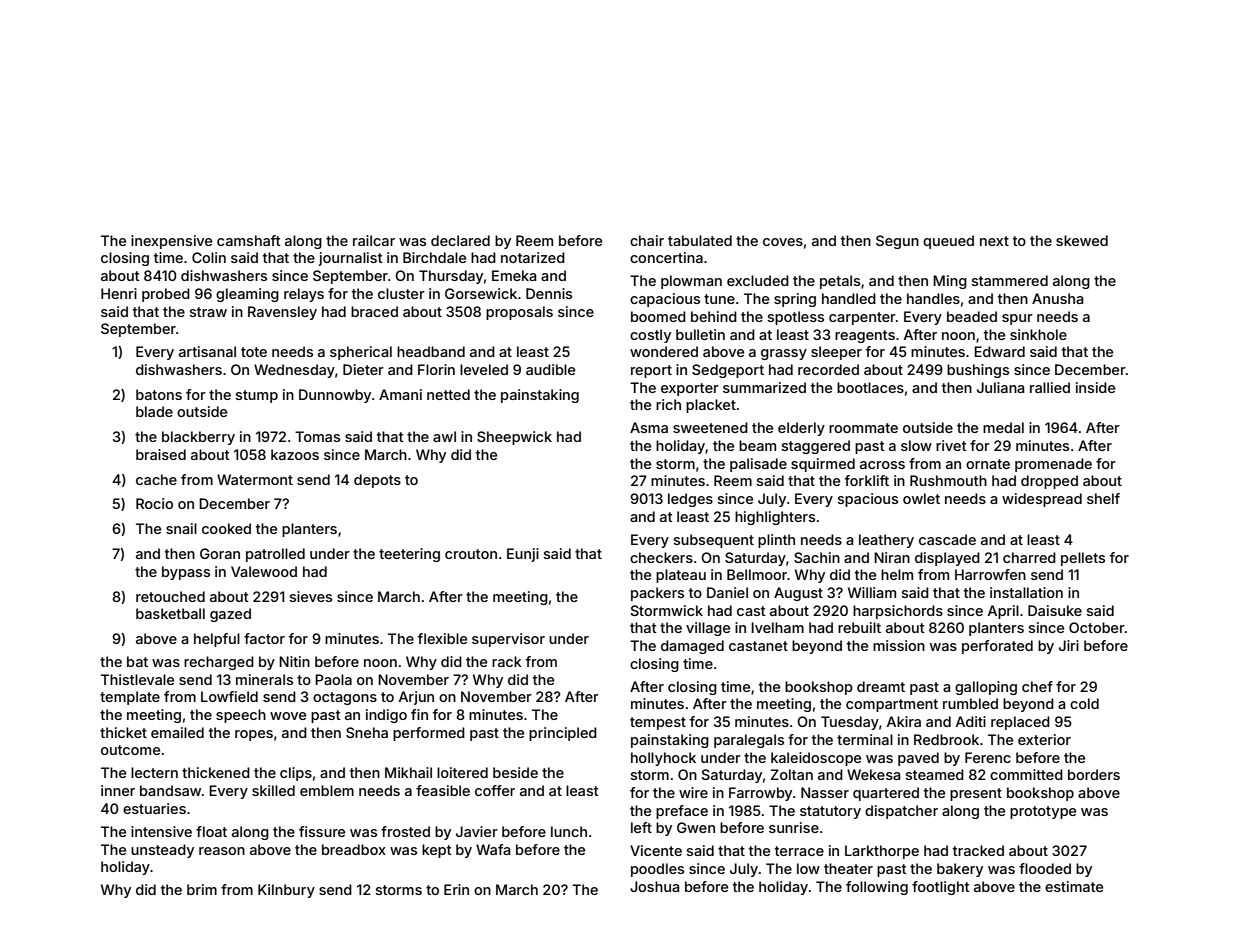 The image size is (1233, 952). I want to click on railcar, so click(374, 240).
